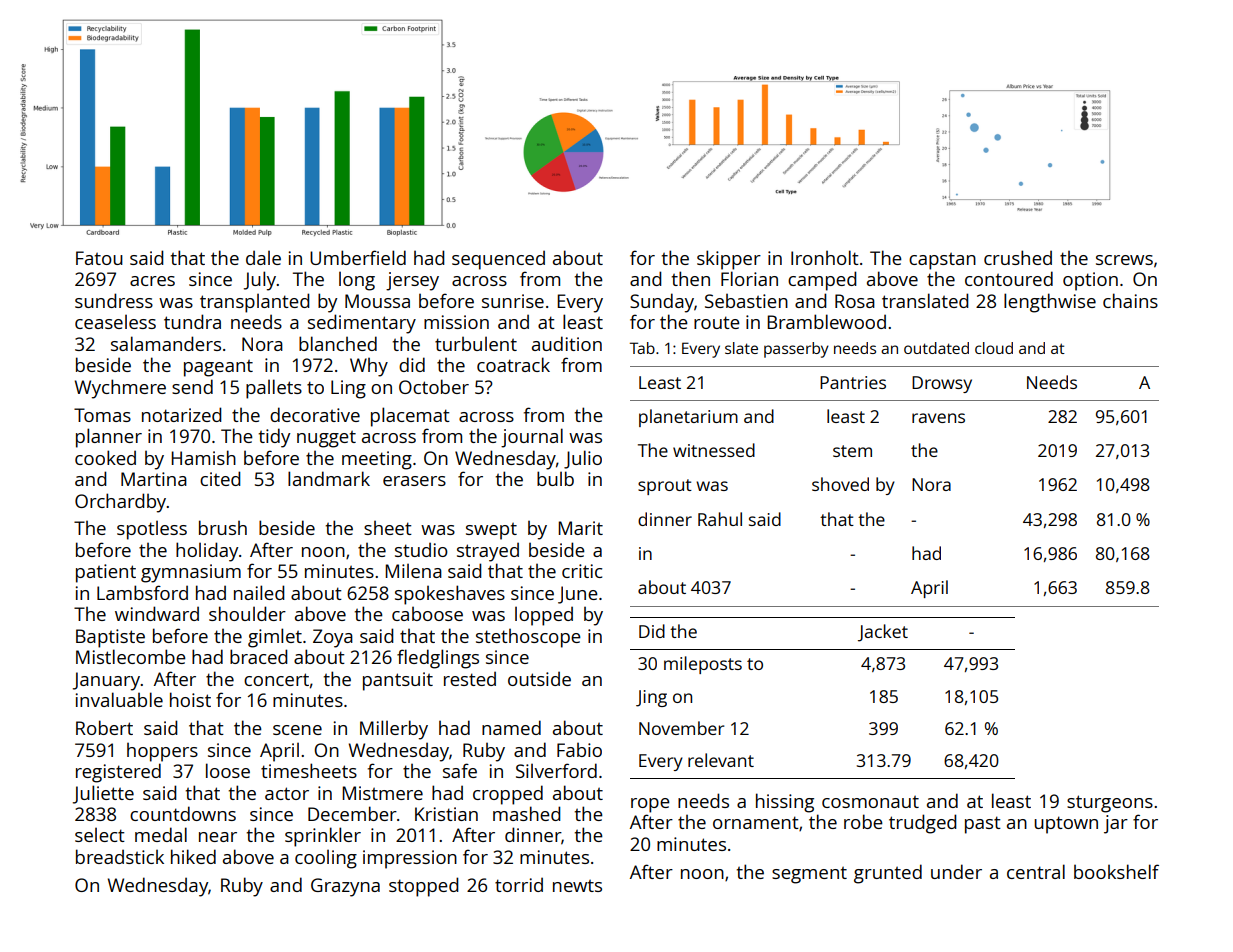  What do you see at coordinates (182, 414) in the screenshot?
I see `notarized` at bounding box center [182, 414].
